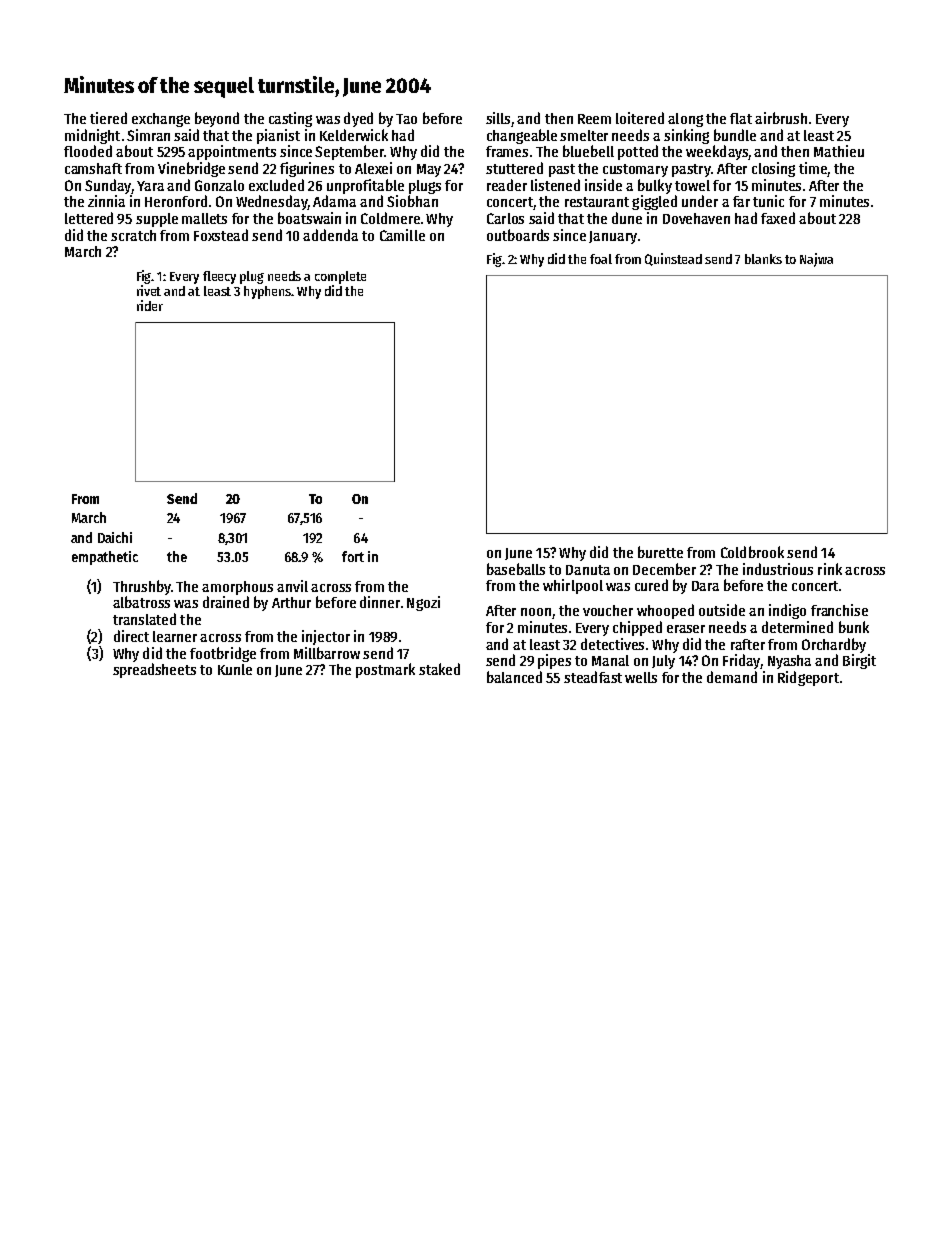 Image resolution: width=952 pixels, height=1233 pixels. I want to click on Coldbrook, so click(752, 552).
